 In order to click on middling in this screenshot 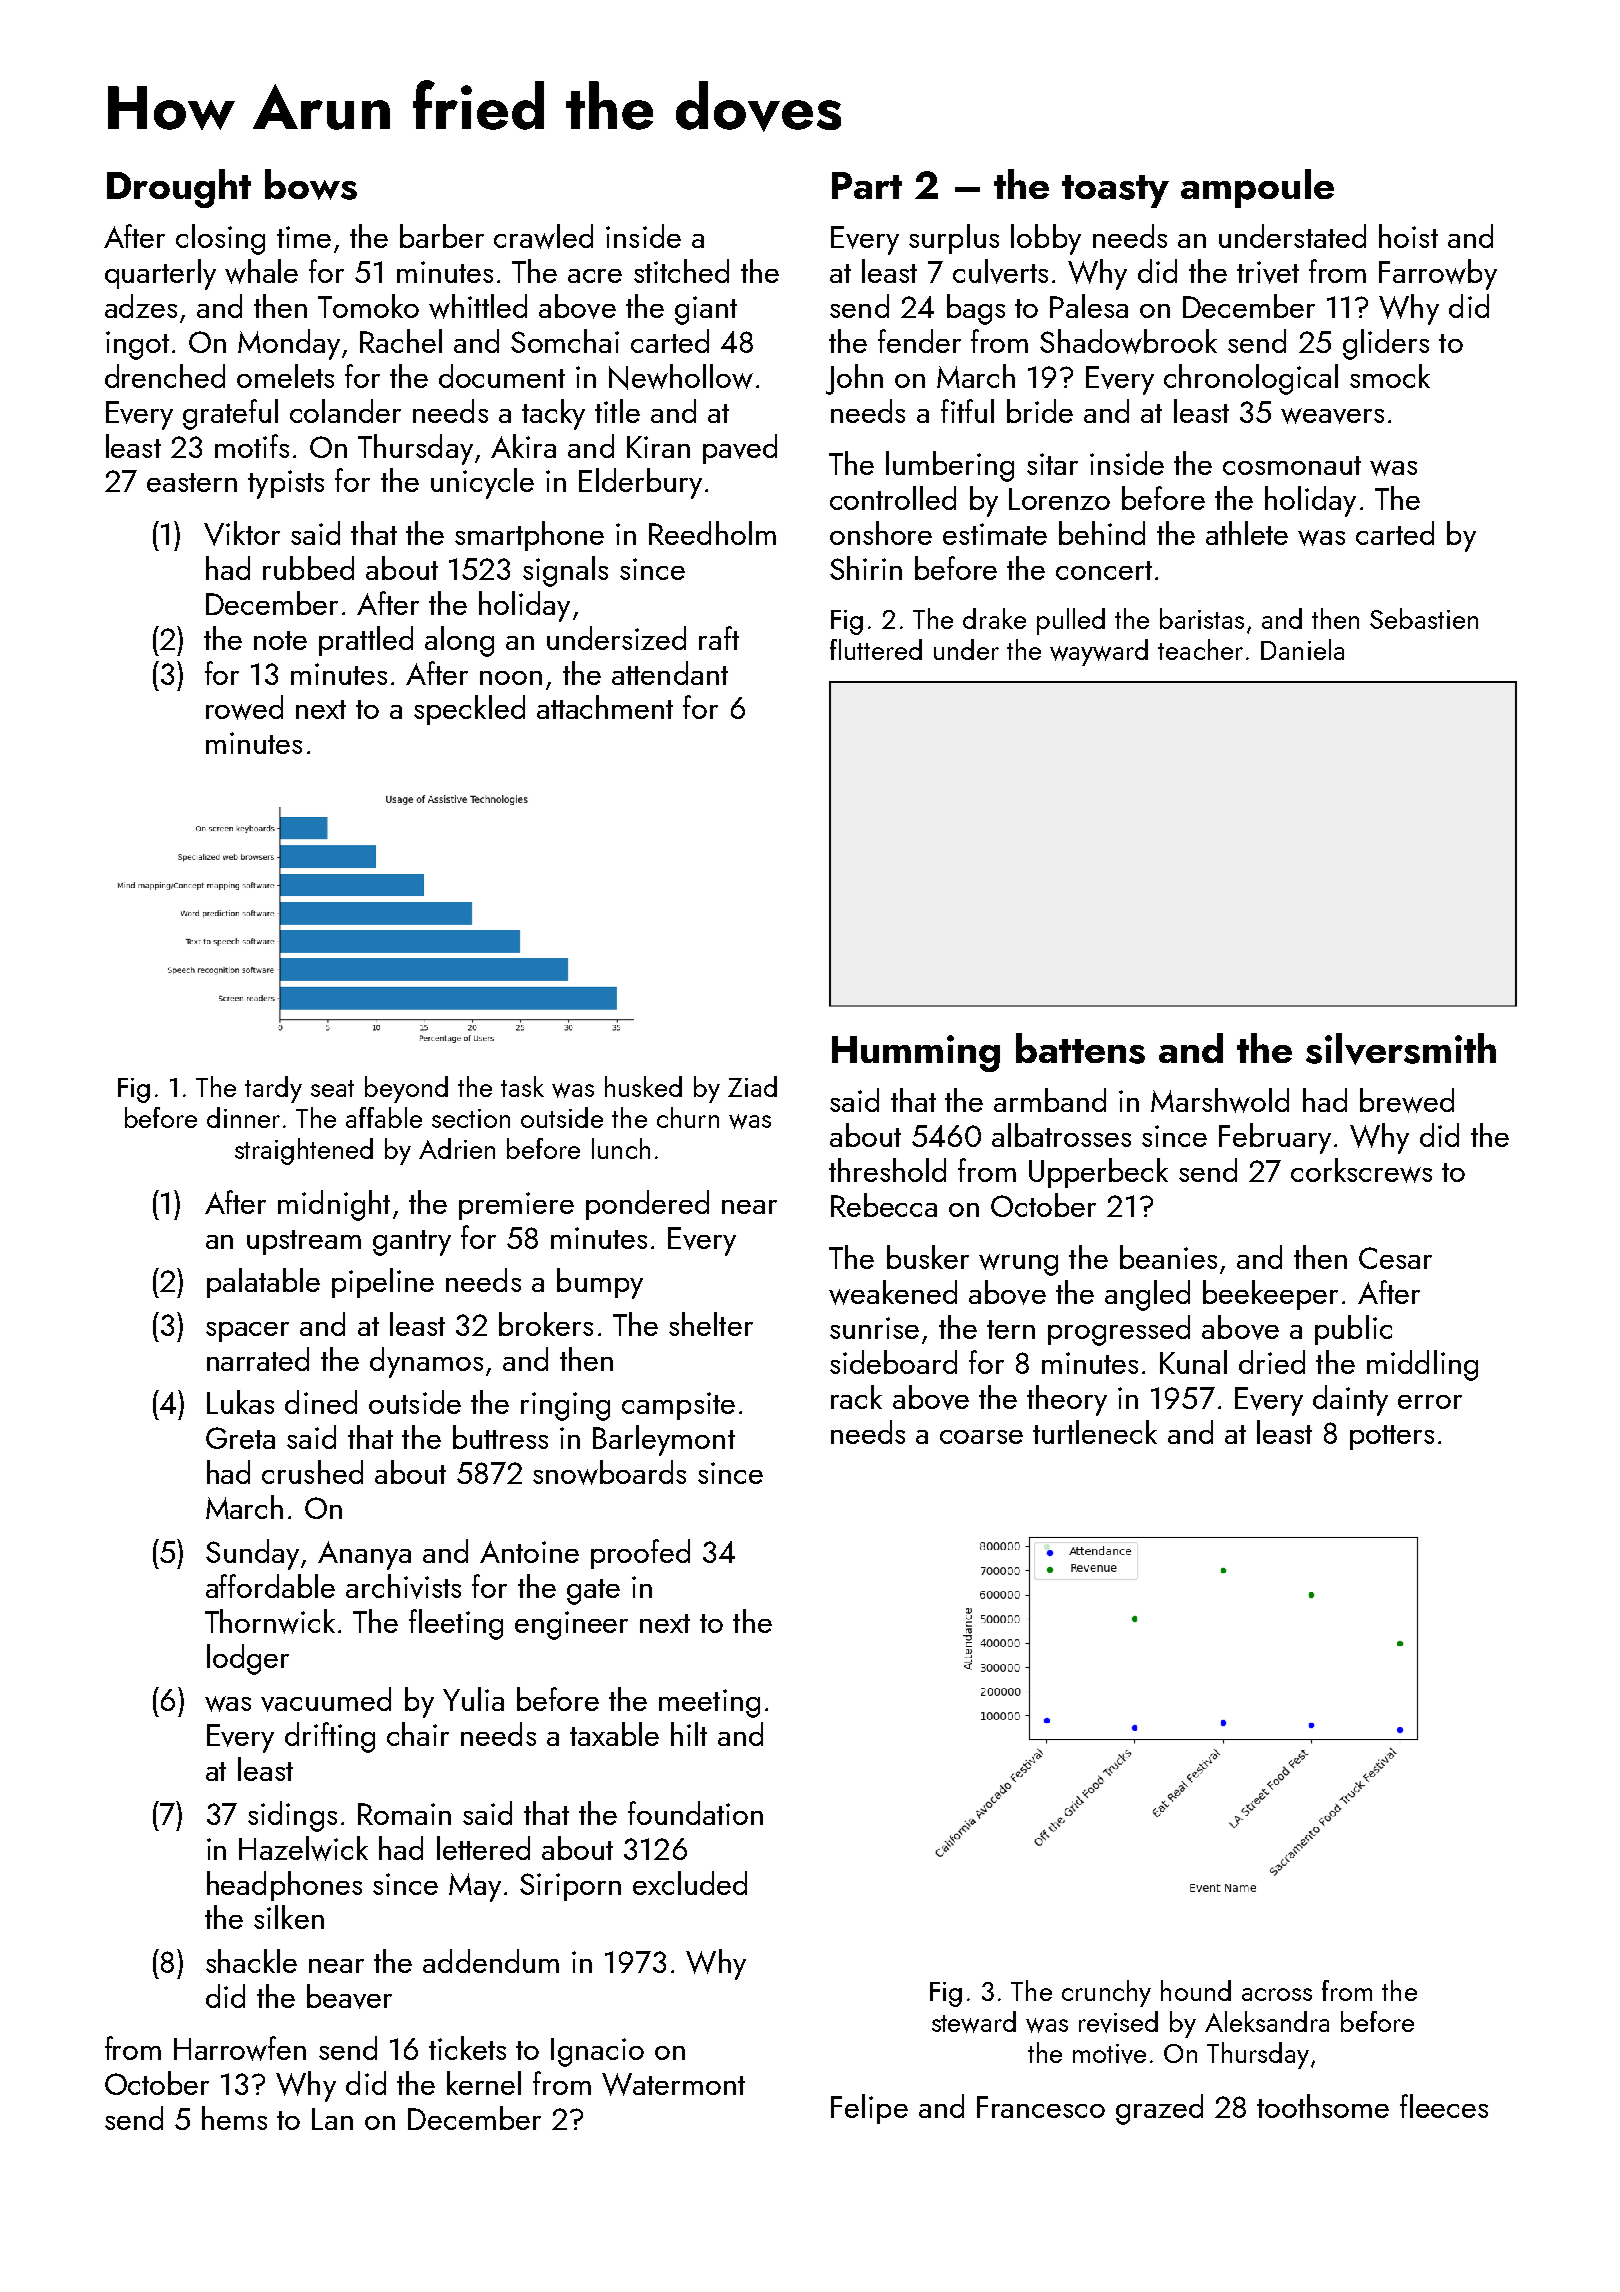, I will do `click(1422, 1365)`.
